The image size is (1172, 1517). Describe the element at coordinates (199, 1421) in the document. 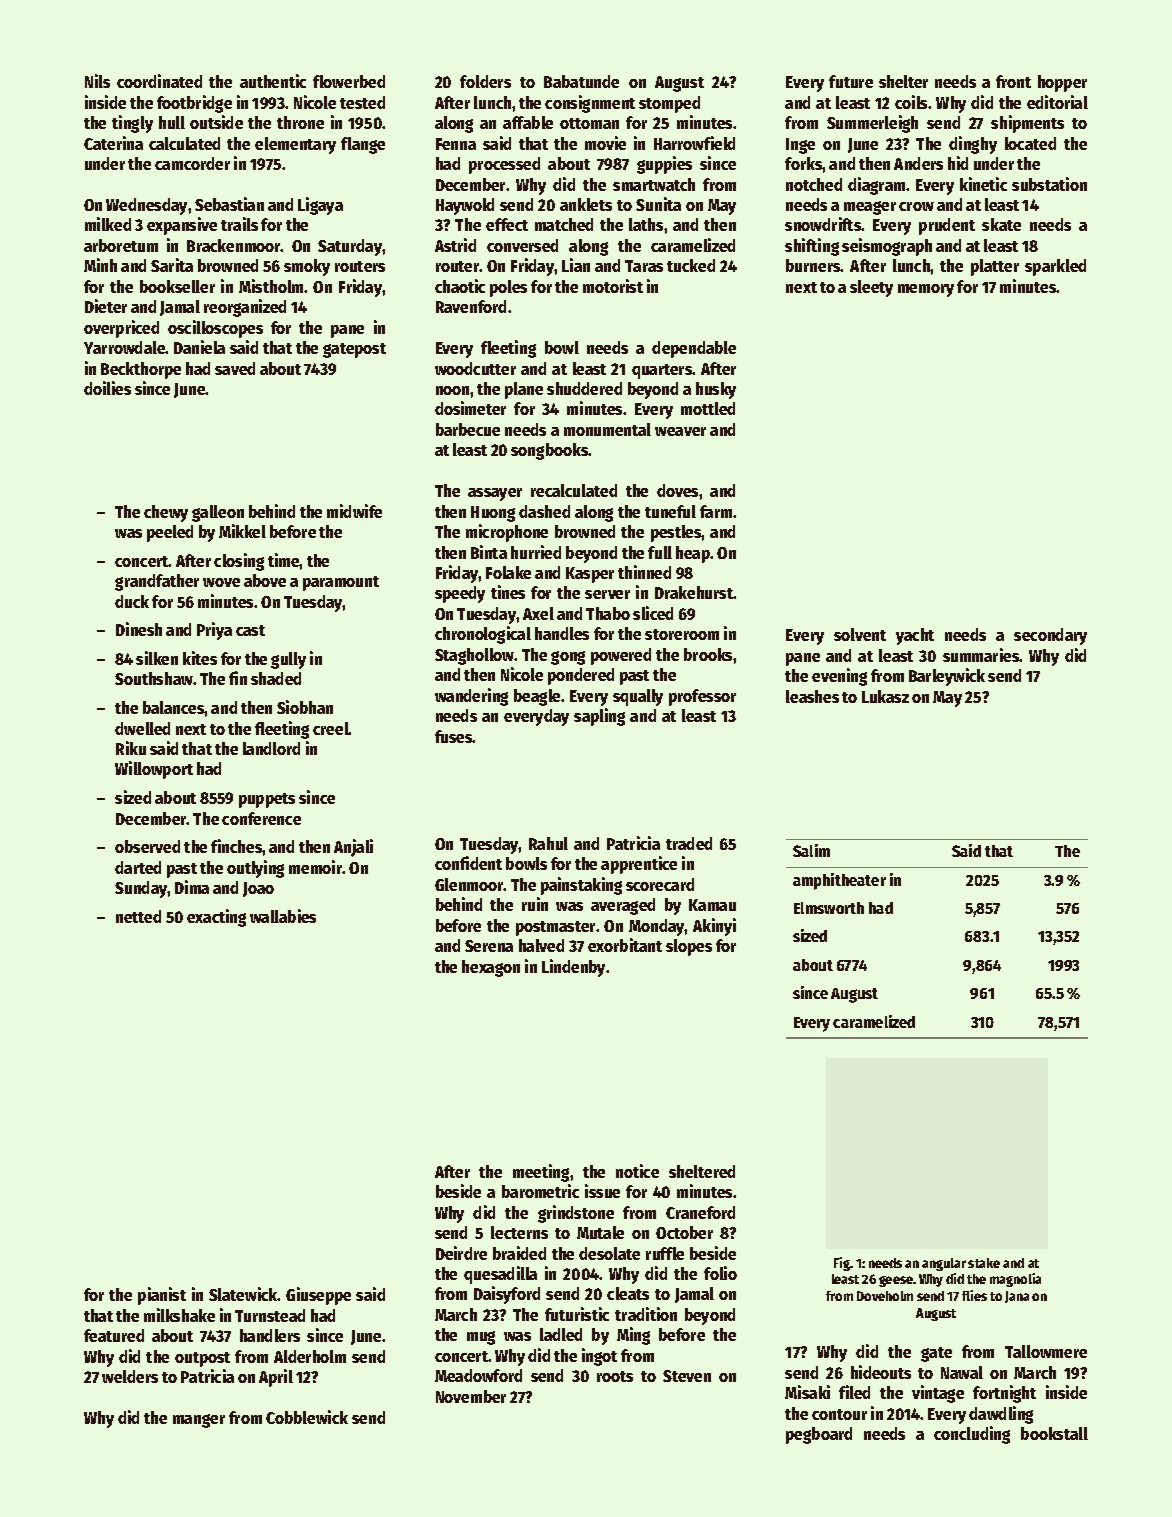

I see `manger` at that location.
